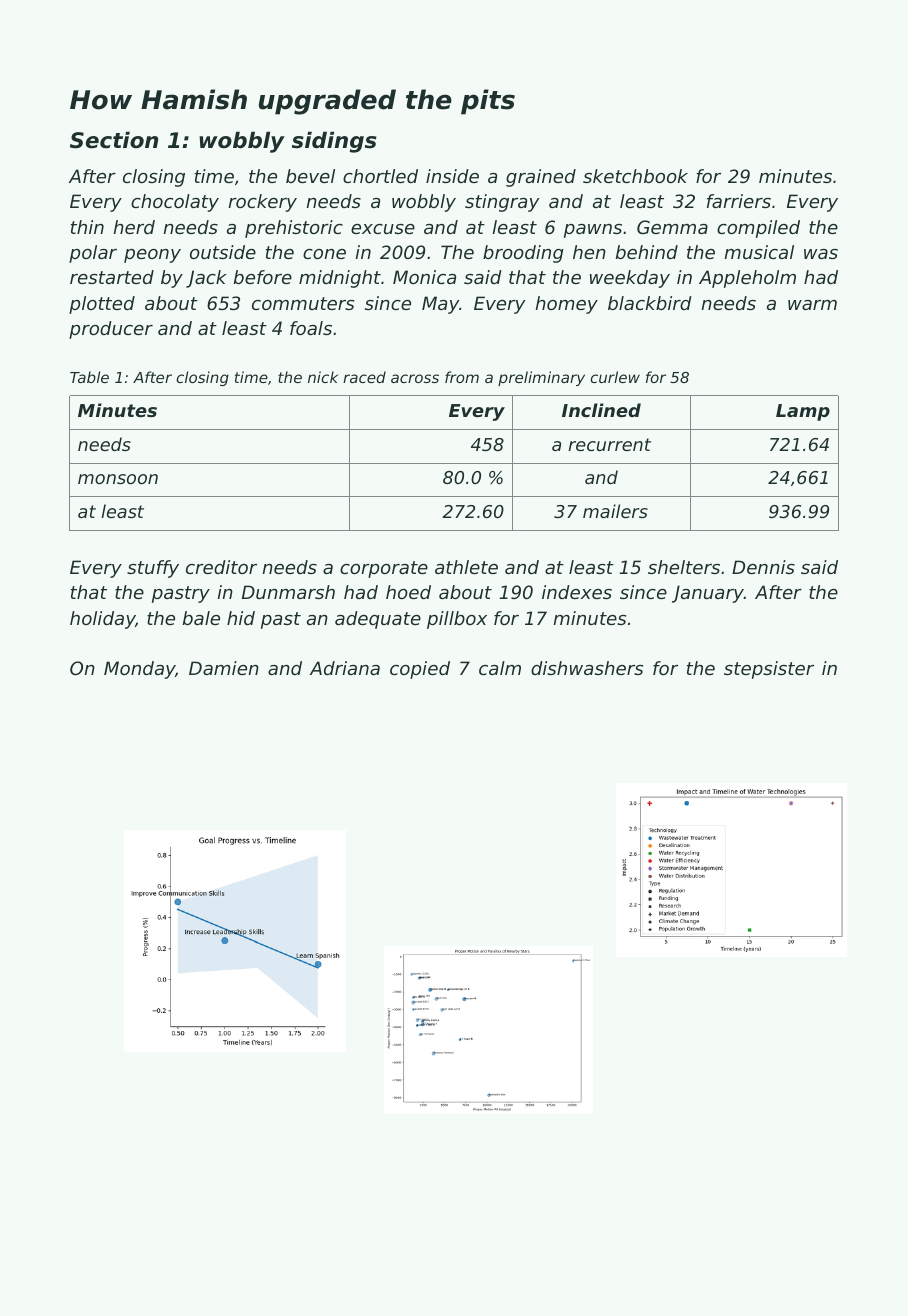 The width and height of the screenshot is (908, 1316). Describe the element at coordinates (334, 142) in the screenshot. I see `sidings` at that location.
